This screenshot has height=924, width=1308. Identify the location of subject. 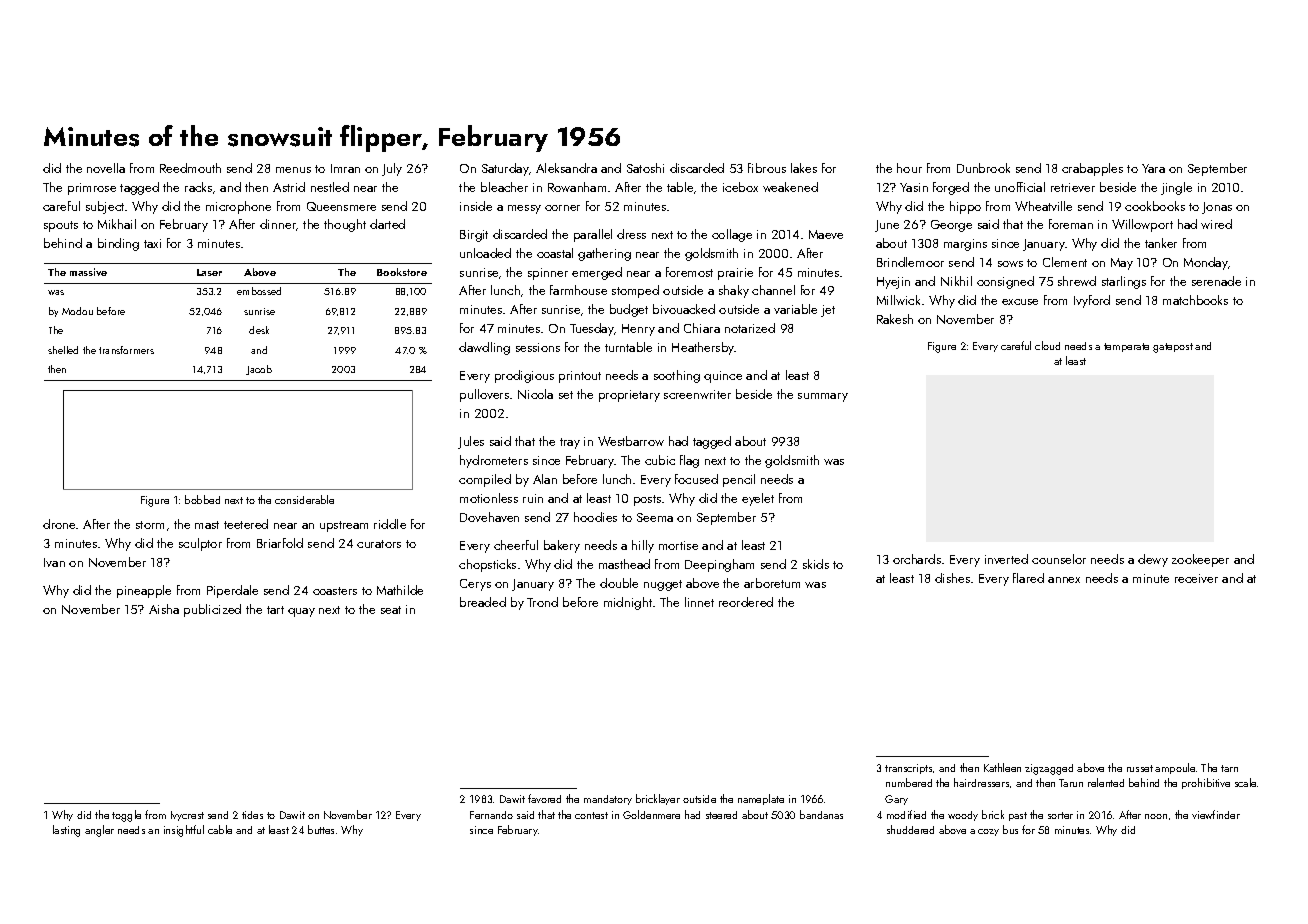
(105, 207).
